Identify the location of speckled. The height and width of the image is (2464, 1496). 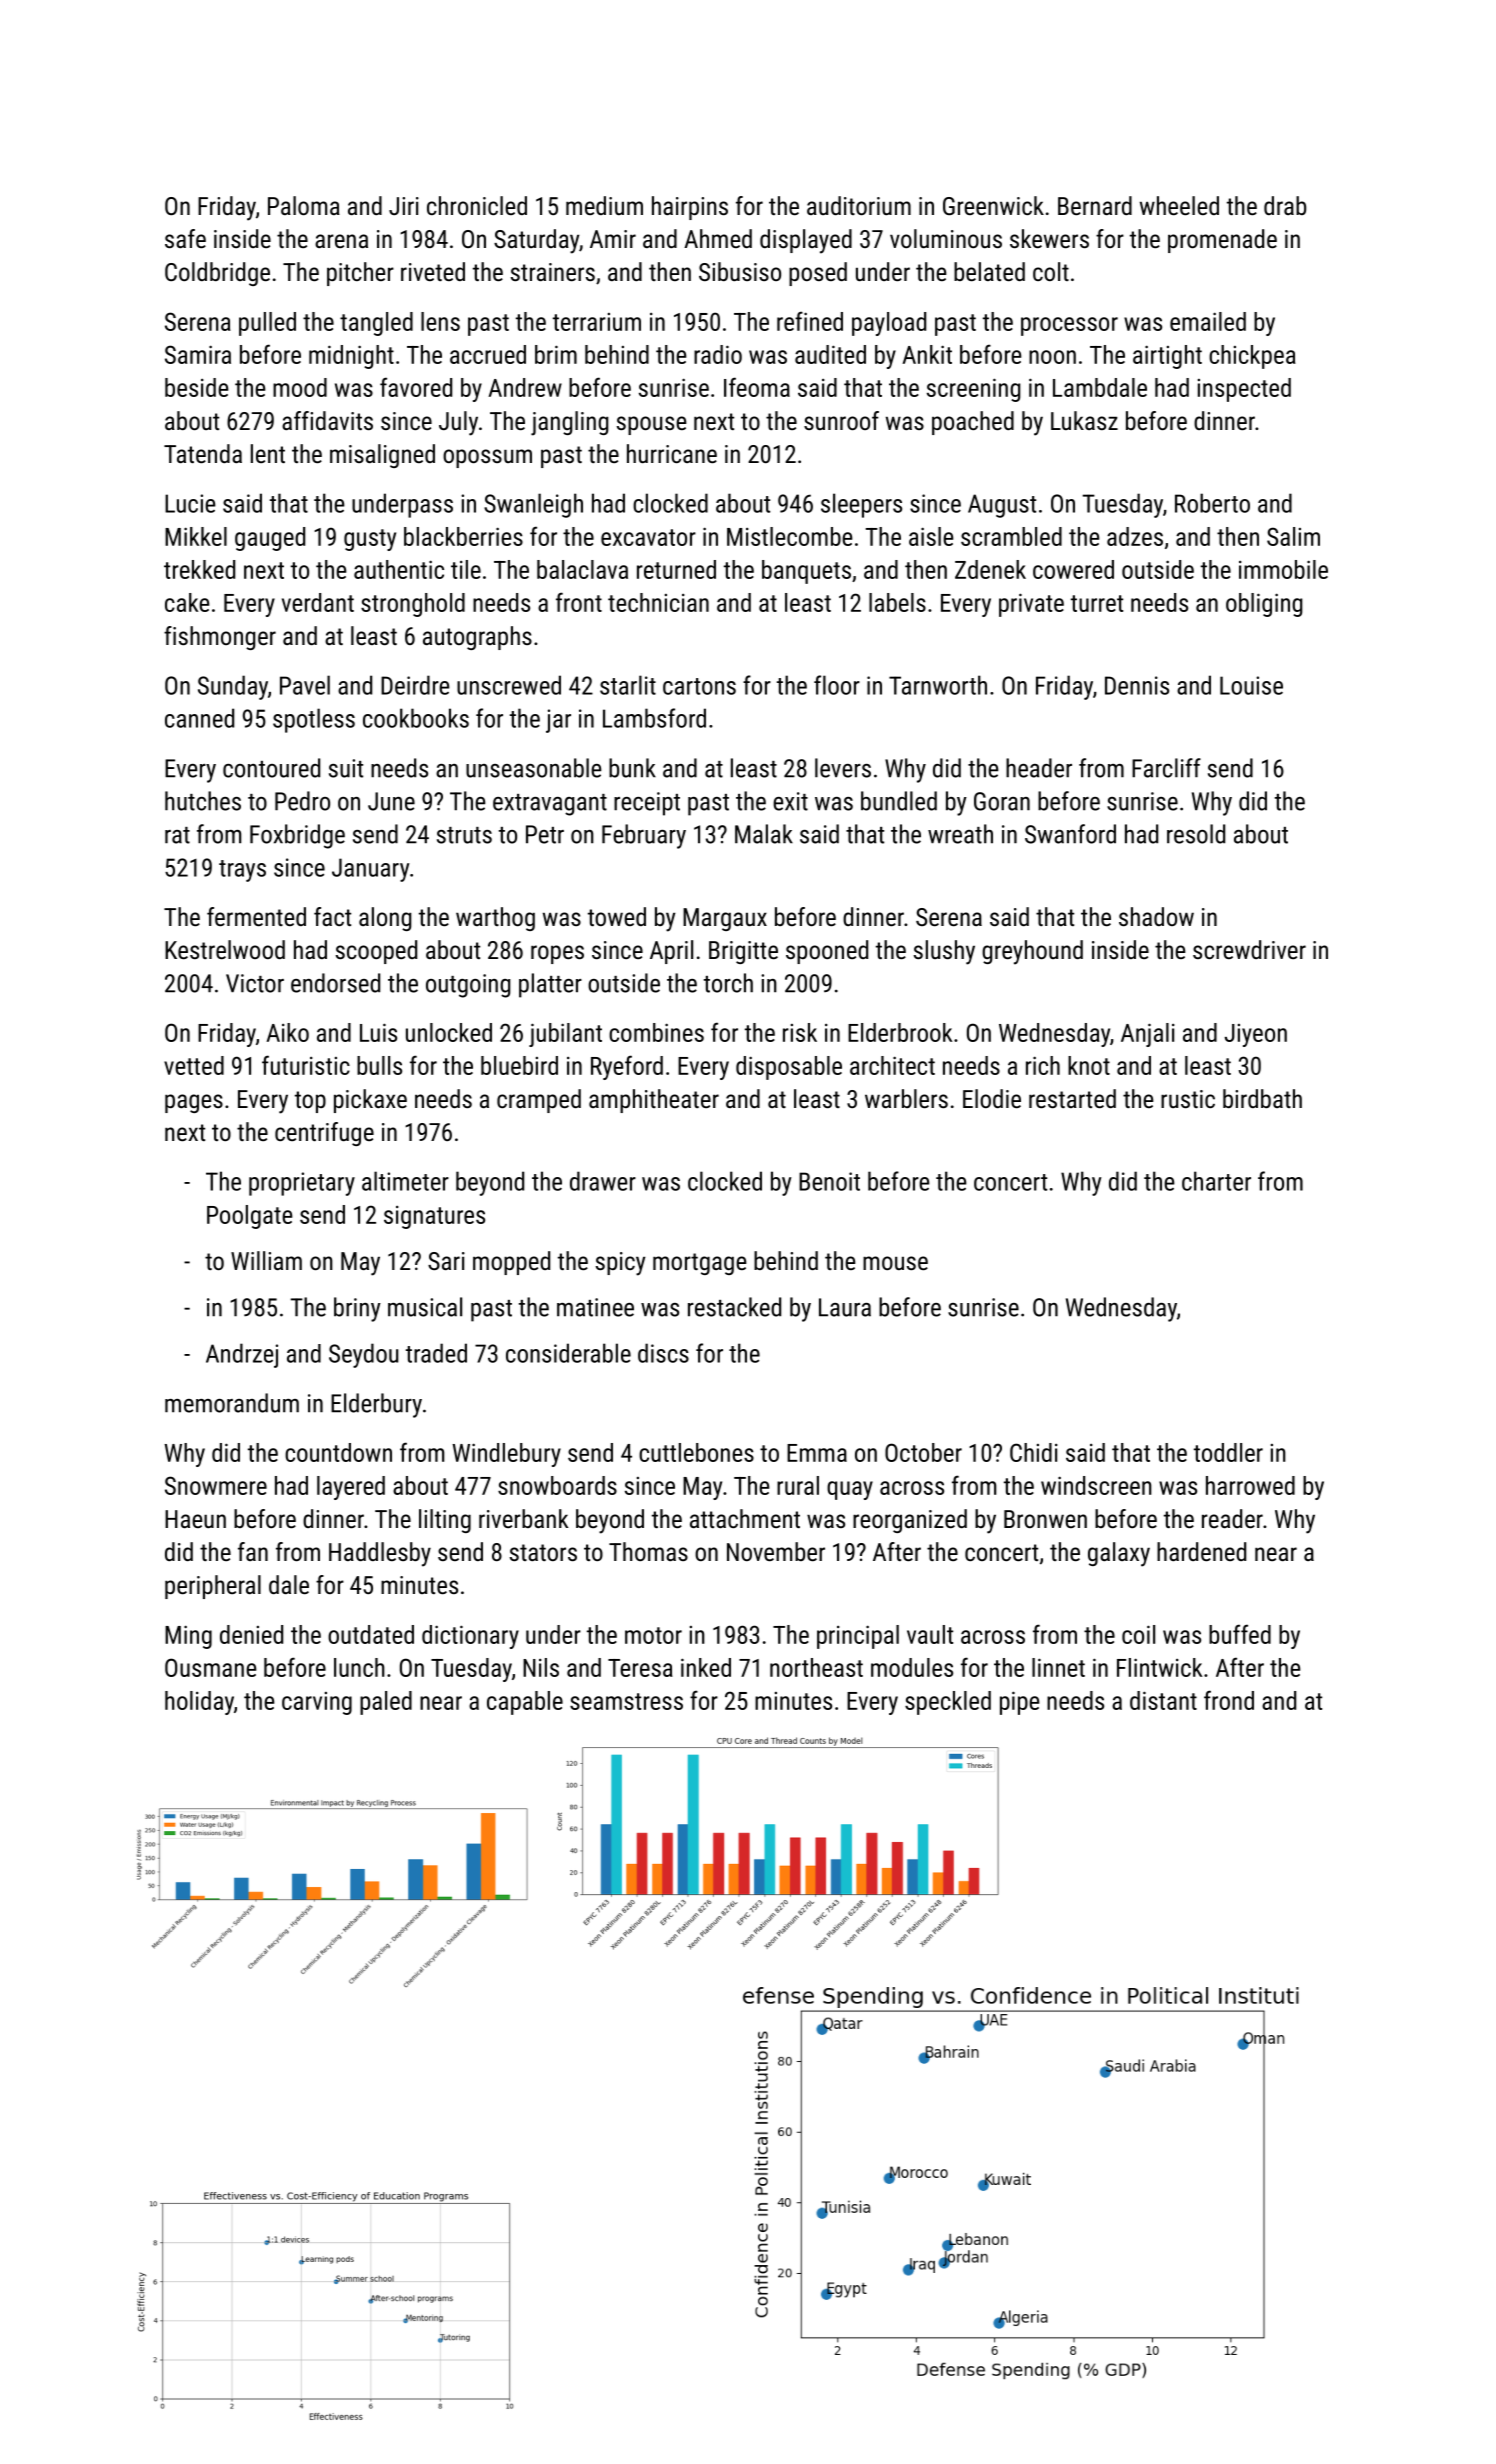
(948, 1703).
